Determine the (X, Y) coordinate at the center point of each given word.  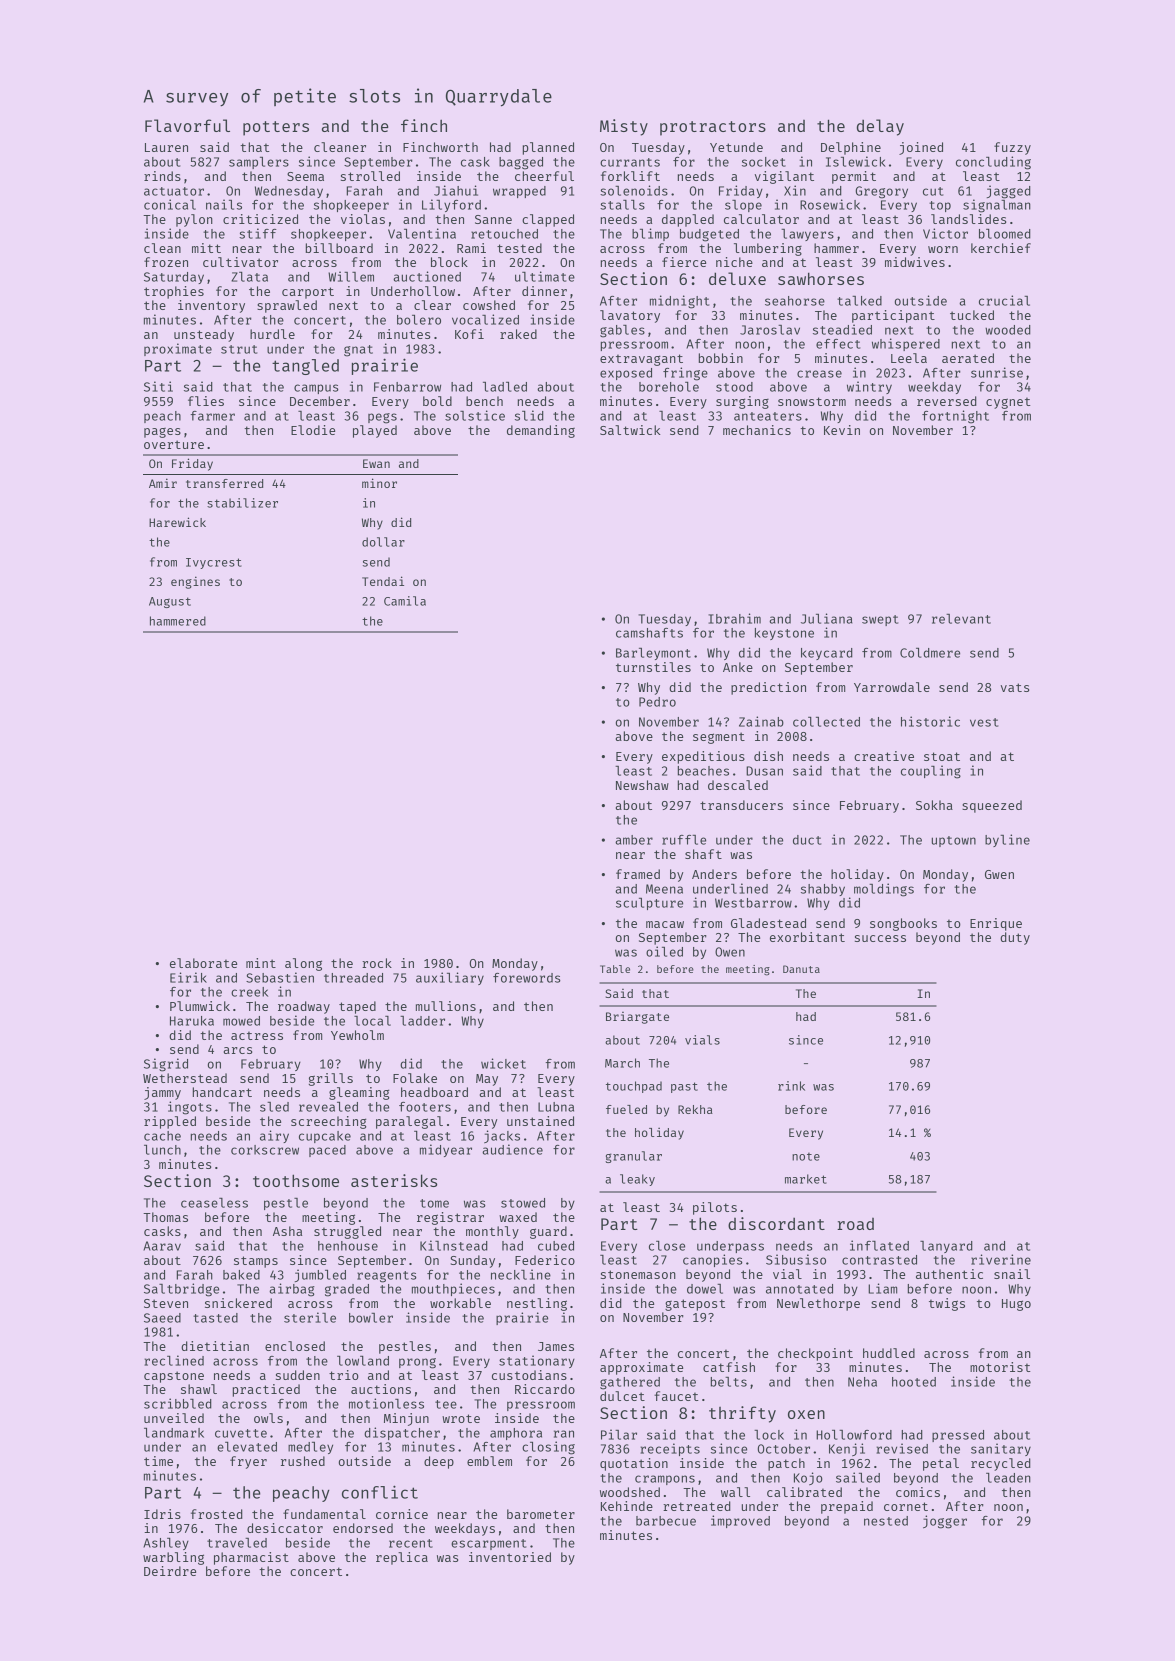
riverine (1001, 1259)
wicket (503, 1063)
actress (257, 1035)
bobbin (721, 358)
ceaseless (214, 1203)
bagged (521, 163)
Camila (405, 601)
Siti (158, 386)
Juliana (826, 618)
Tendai (383, 581)
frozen (166, 262)
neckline (521, 1274)
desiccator (285, 1528)
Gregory (881, 192)
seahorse (795, 301)
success (880, 938)
